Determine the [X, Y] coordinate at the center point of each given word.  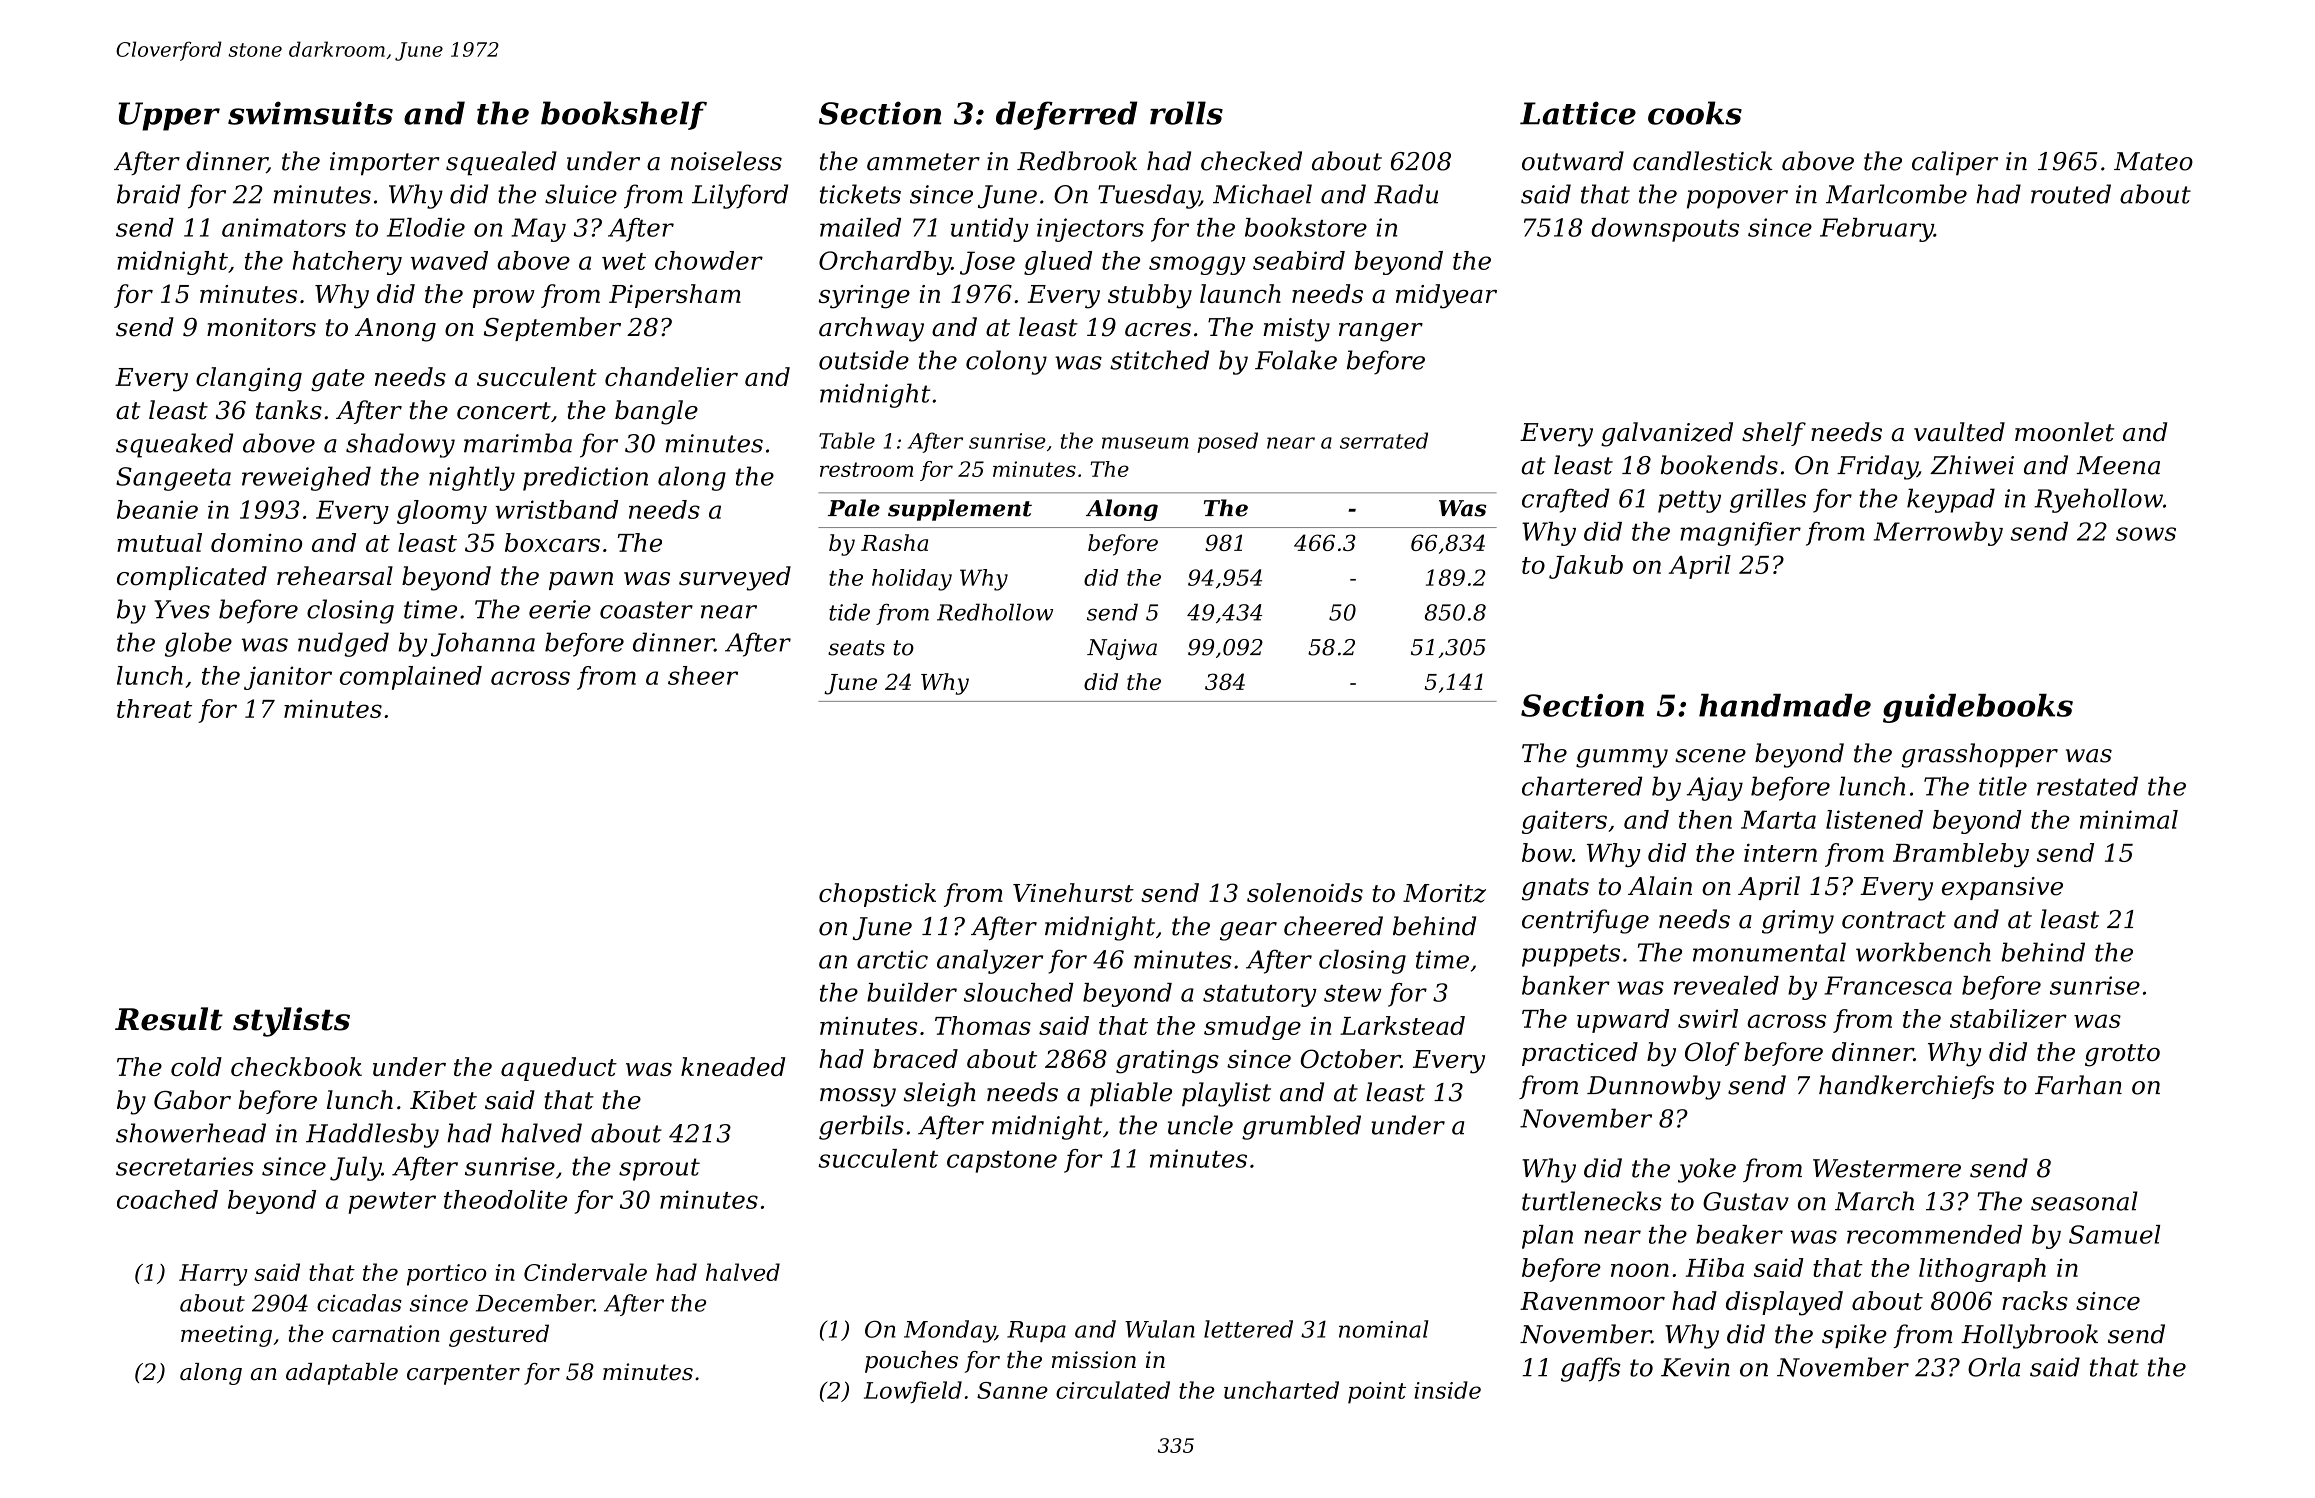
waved [449, 260]
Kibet [443, 1100]
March [1874, 1201]
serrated [1384, 440]
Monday [949, 1331]
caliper [1955, 163]
